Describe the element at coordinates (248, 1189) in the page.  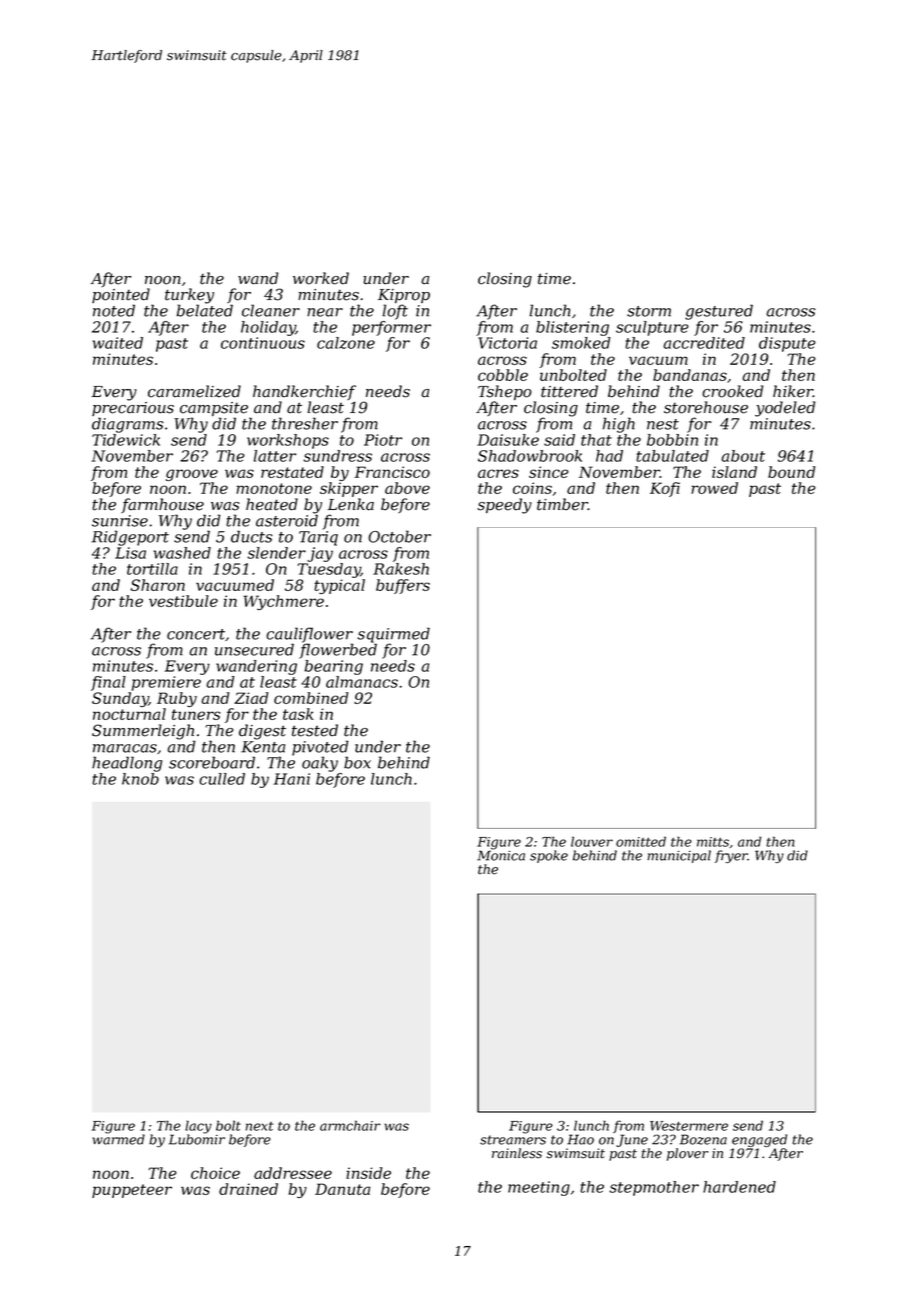
I see `drained` at that location.
